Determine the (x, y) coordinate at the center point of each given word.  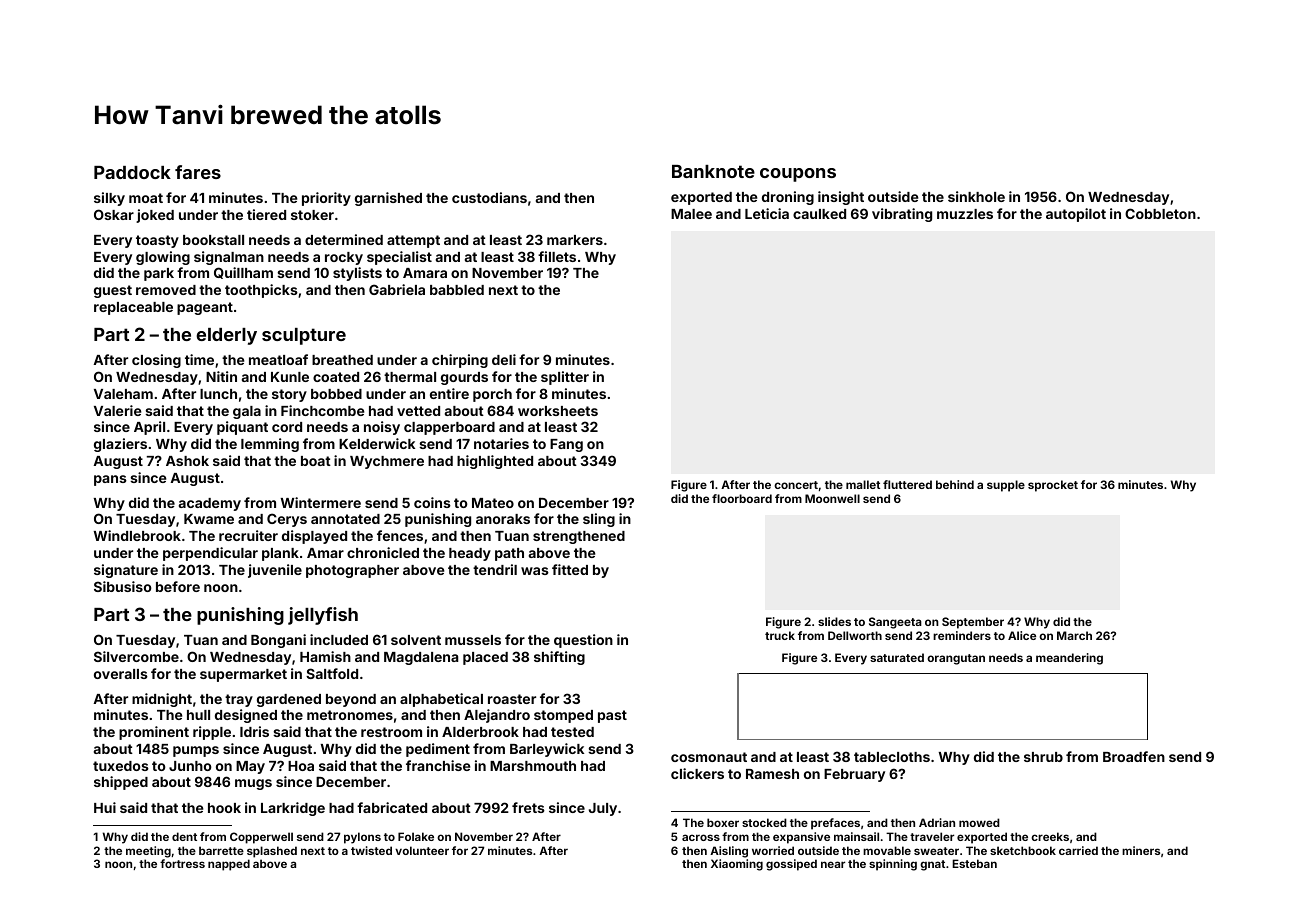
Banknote (713, 171)
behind (955, 484)
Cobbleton (1160, 213)
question (583, 641)
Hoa (301, 766)
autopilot (1076, 215)
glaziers (120, 445)
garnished (388, 199)
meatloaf (278, 359)
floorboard (742, 498)
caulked (819, 214)
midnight (162, 700)
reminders (962, 635)
